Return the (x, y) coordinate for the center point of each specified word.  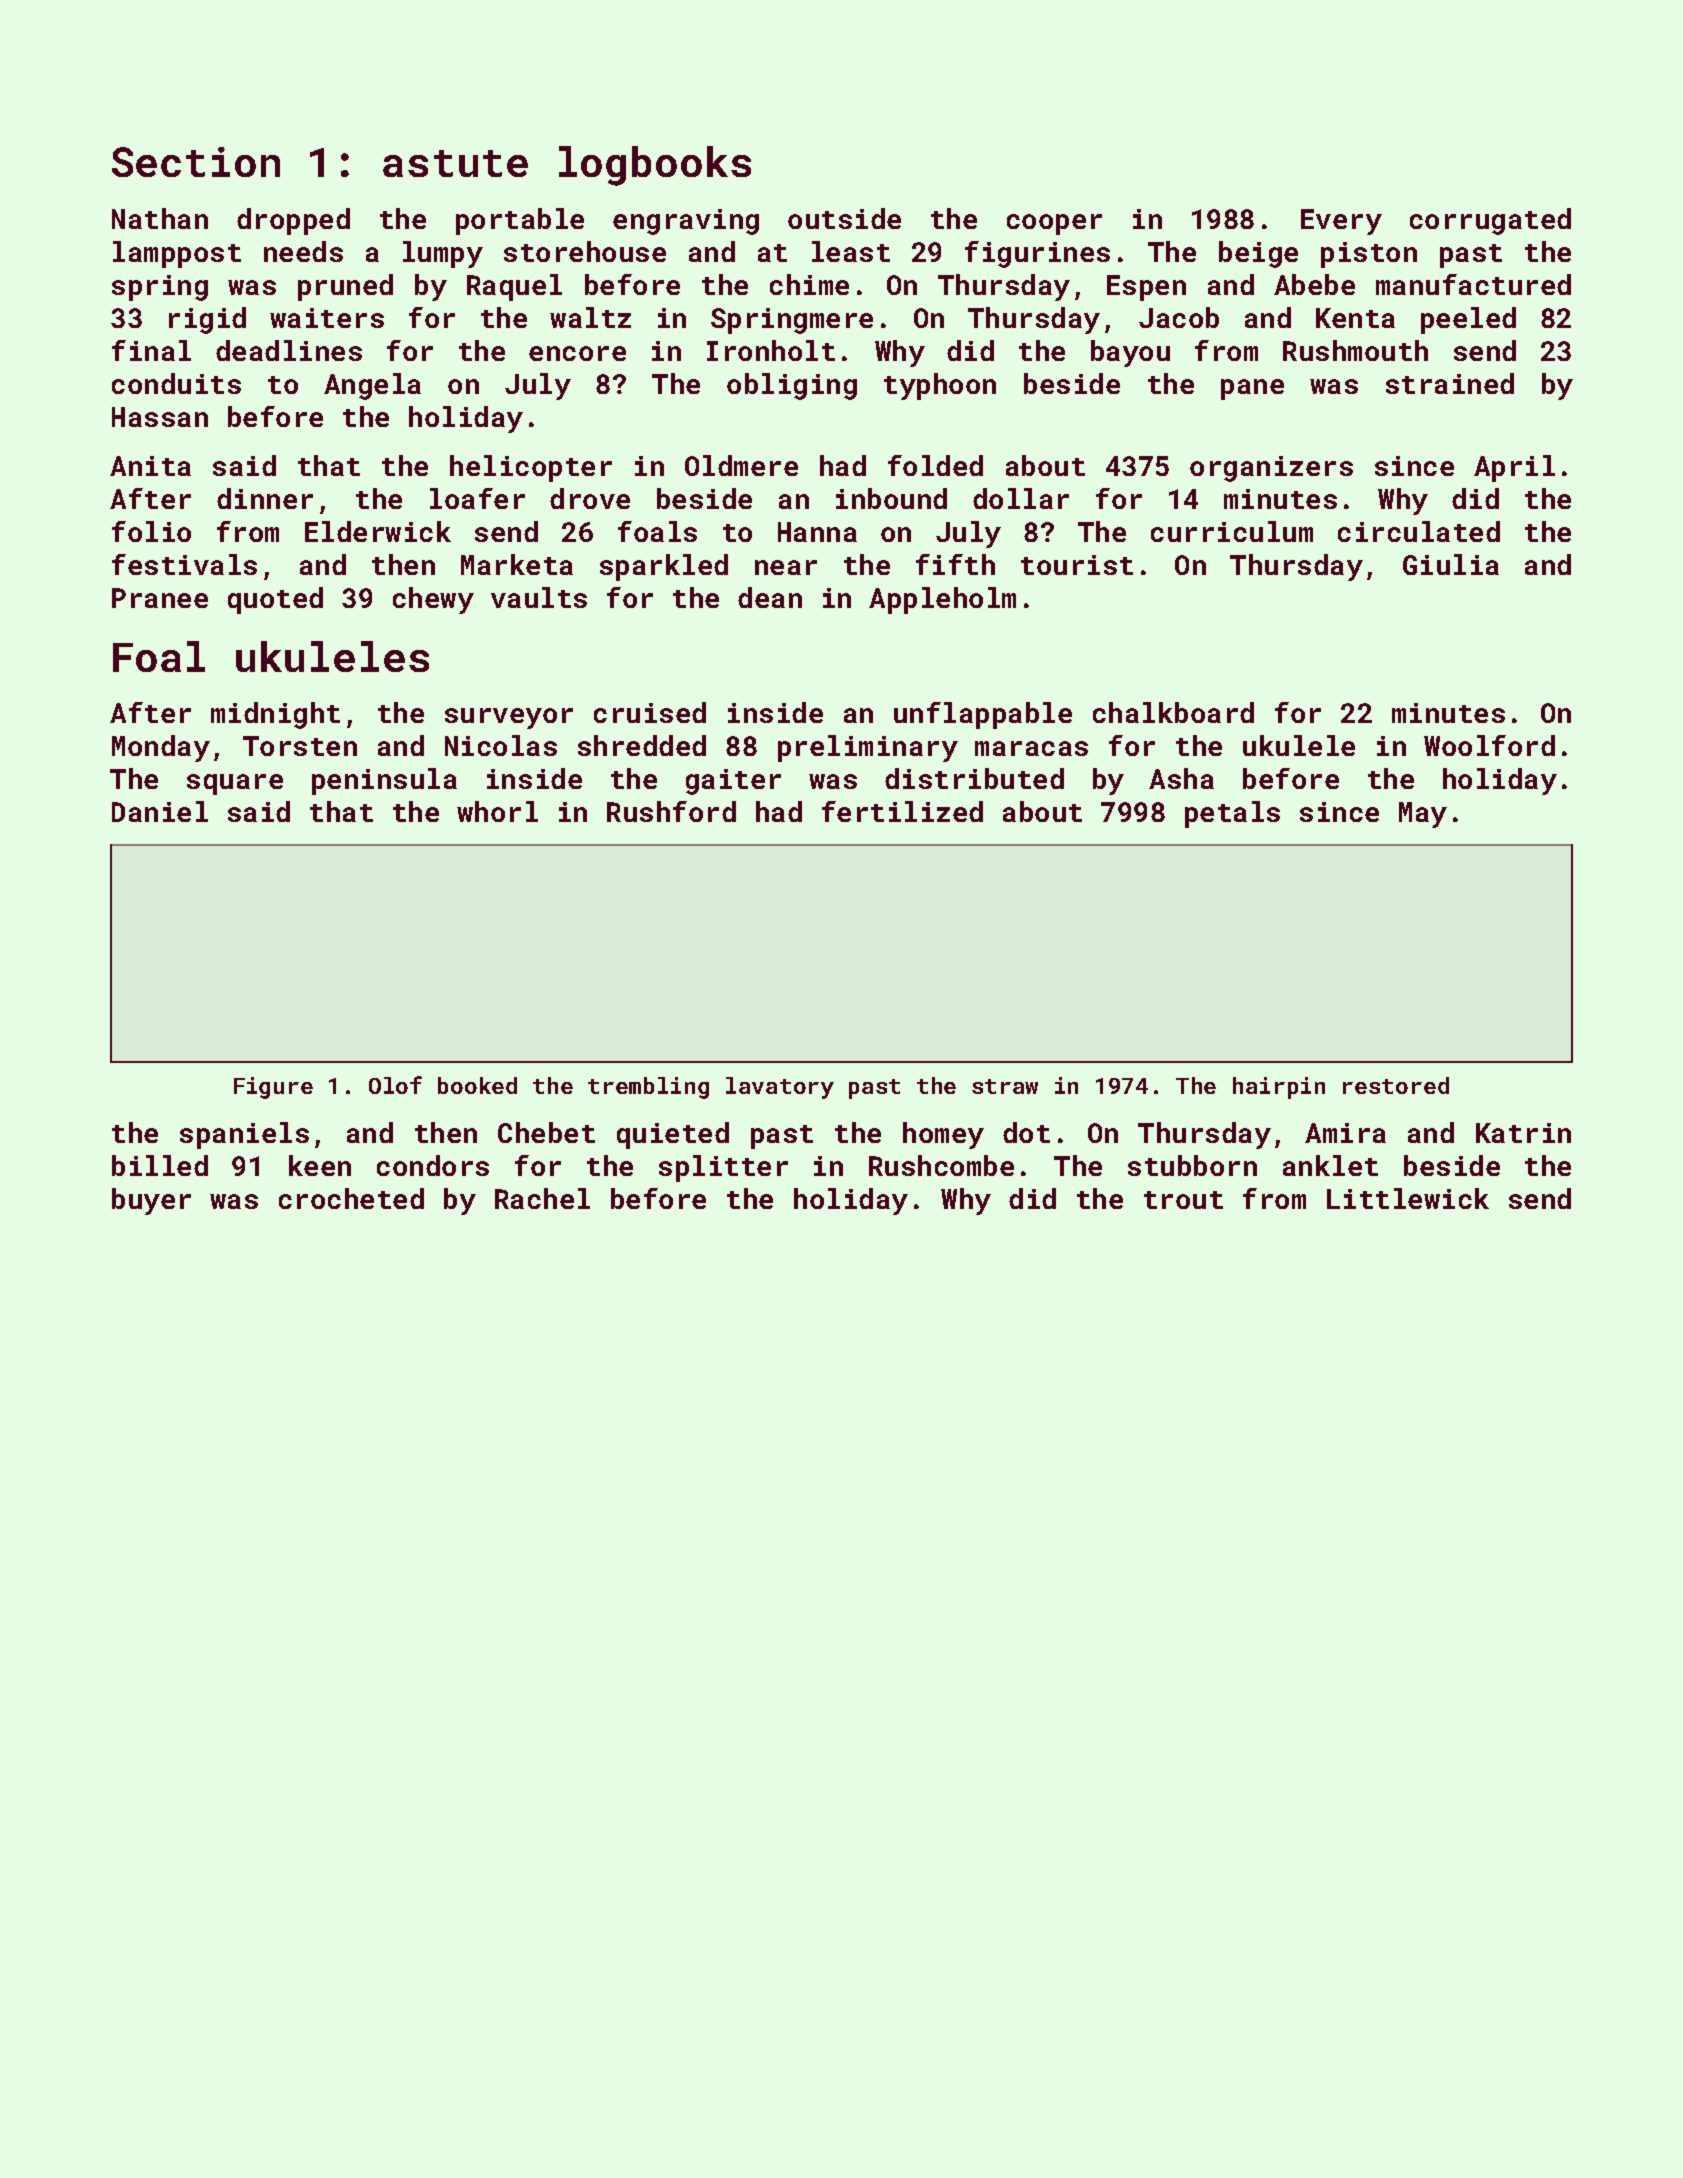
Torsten (300, 746)
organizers (1271, 469)
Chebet (546, 1132)
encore (577, 353)
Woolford (1489, 745)
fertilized (902, 811)
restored (1396, 1085)
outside (844, 218)
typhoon (940, 386)
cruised (650, 712)
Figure (273, 1088)
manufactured (1473, 284)
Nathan (160, 218)
